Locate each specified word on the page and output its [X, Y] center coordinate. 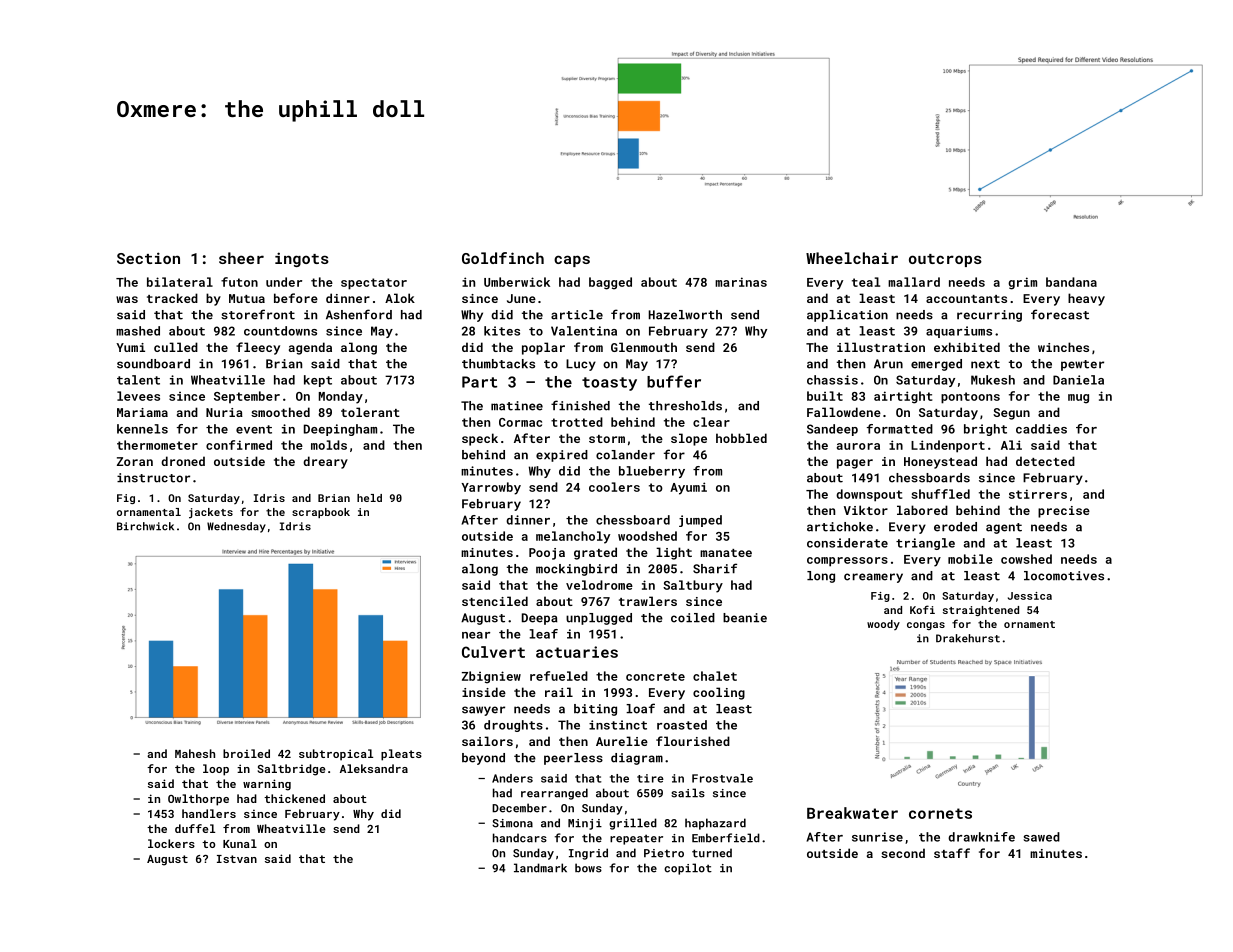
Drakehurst [968, 638]
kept [318, 381]
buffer [674, 381]
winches [1063, 347]
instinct [618, 725]
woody [883, 625]
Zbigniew [491, 677]
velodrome [599, 585]
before [296, 298]
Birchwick [145, 526]
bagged [610, 283]
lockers [171, 843]
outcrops [945, 260]
